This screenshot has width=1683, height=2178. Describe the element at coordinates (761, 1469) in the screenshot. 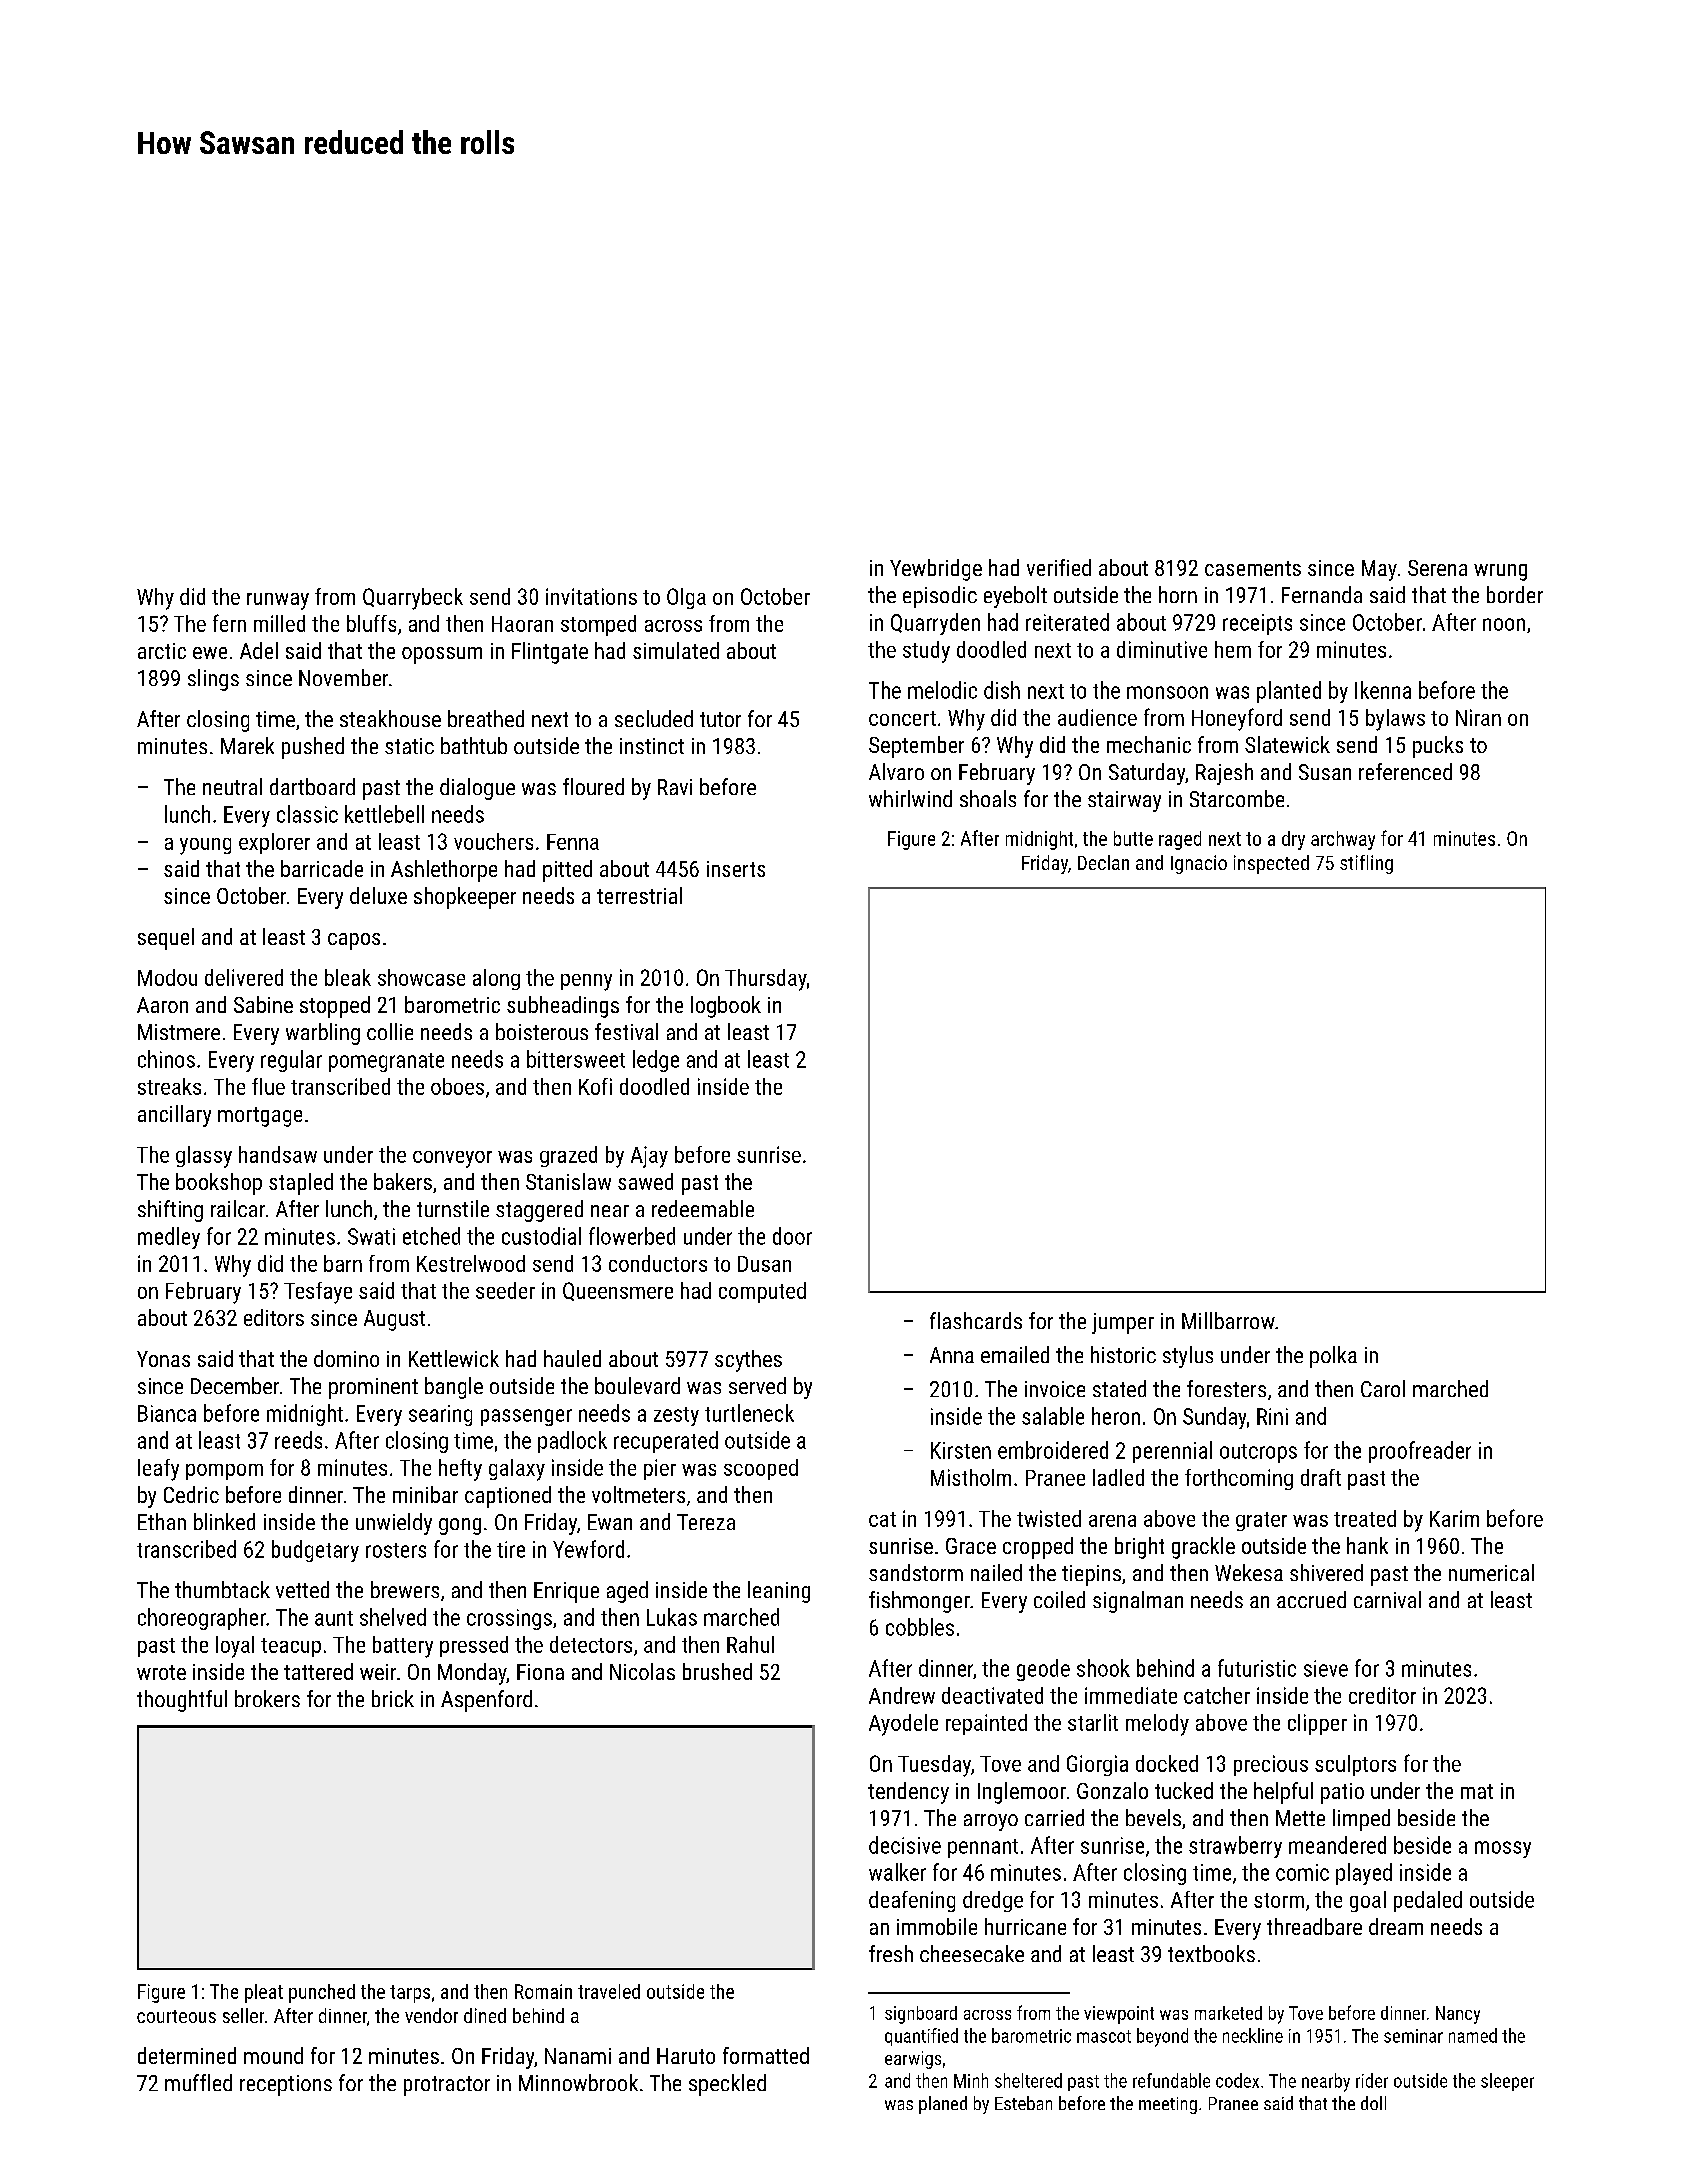

I see `scooped` at that location.
